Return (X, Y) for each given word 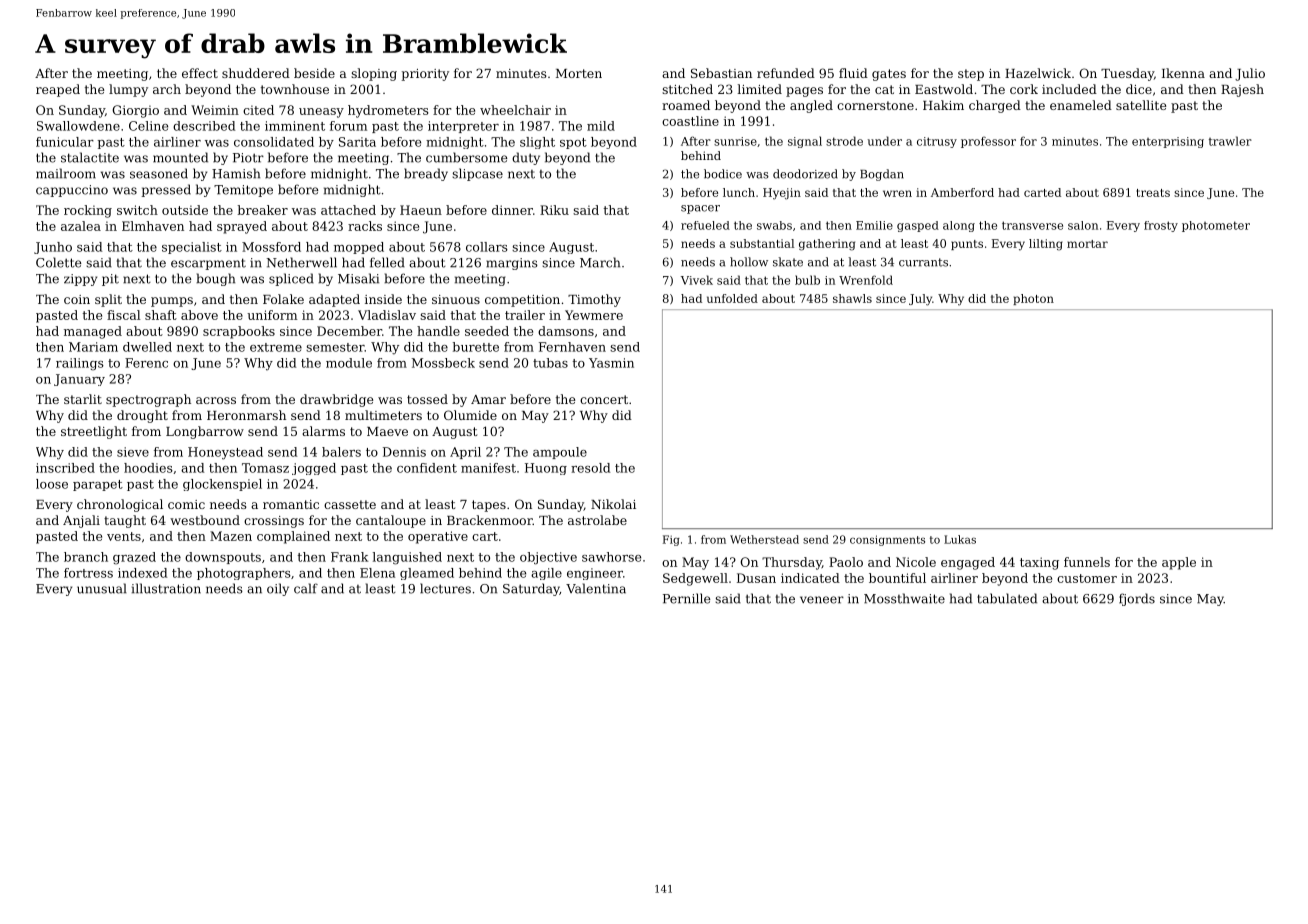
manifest (488, 468)
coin (77, 299)
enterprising (1168, 142)
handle (438, 331)
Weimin (215, 110)
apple (1179, 563)
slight (537, 143)
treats (1153, 193)
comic (186, 504)
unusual (102, 588)
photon (1033, 299)
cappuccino (72, 191)
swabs (774, 225)
